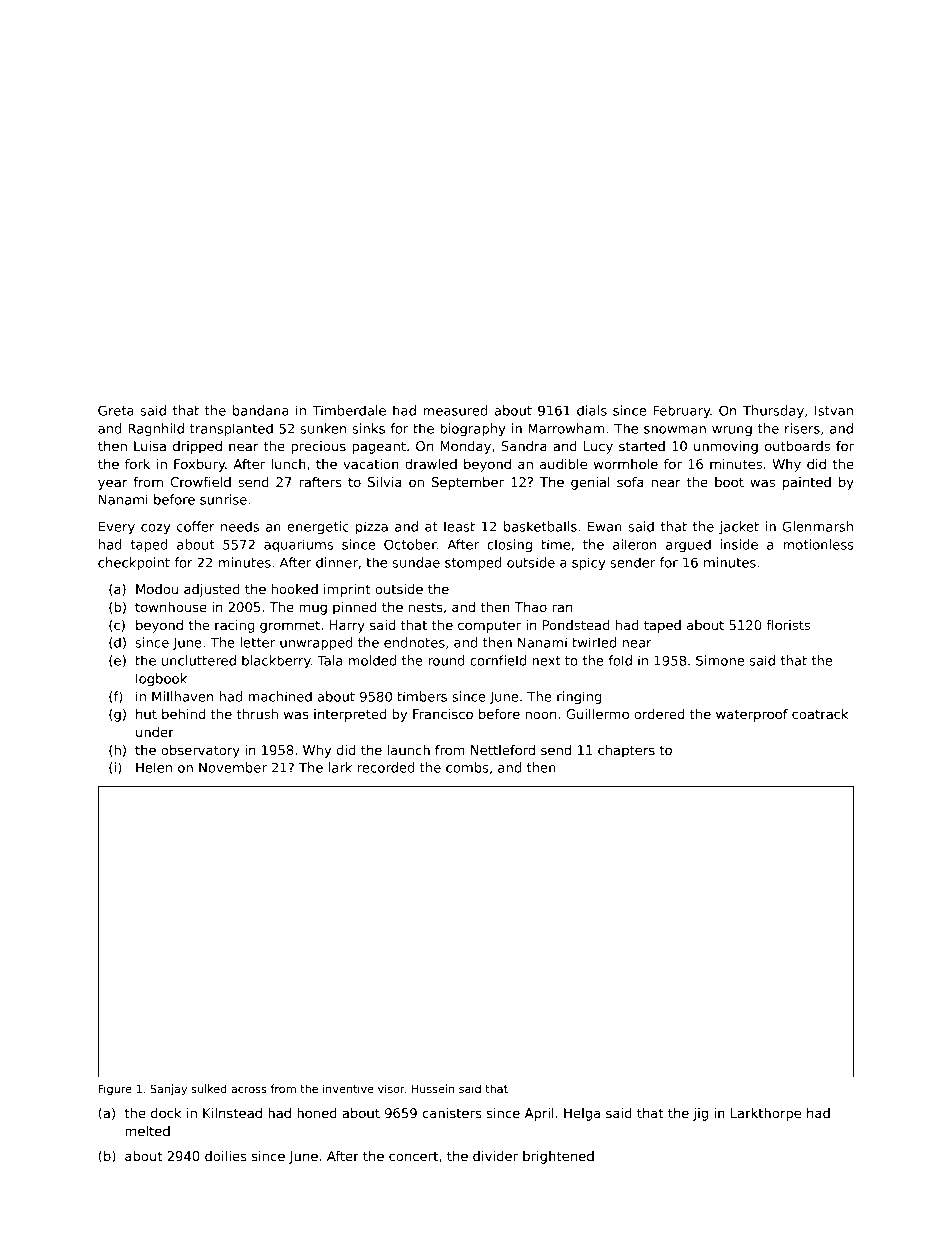 This image has height=1233, width=952. Describe the element at coordinates (834, 411) in the image. I see `Istvan` at that location.
